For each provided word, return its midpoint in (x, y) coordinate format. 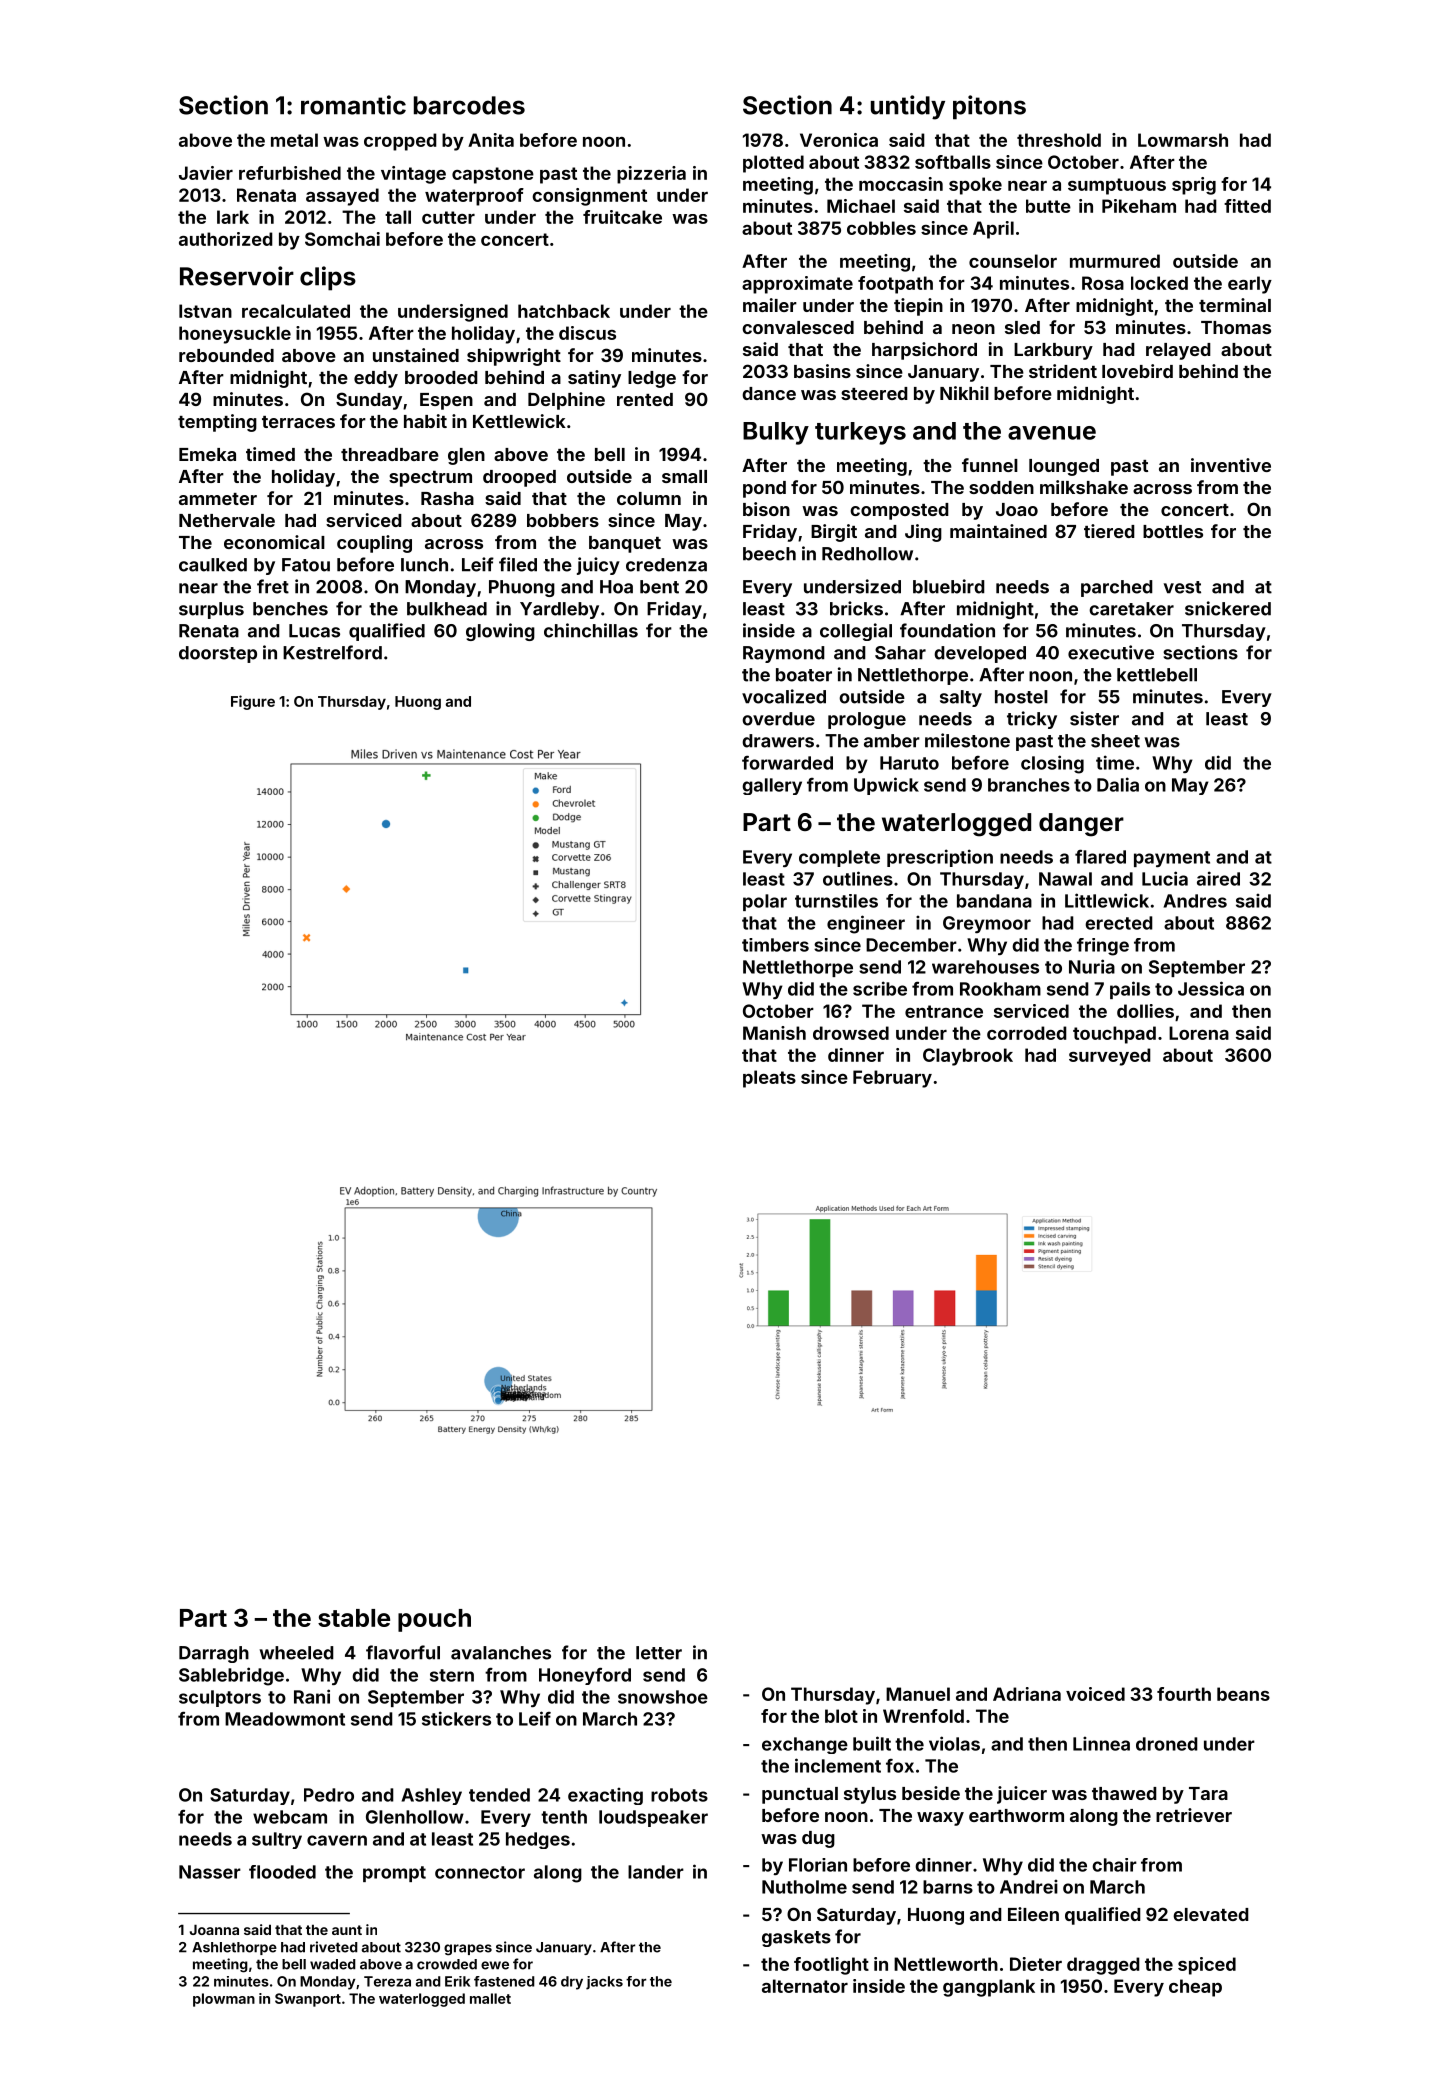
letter (659, 1653)
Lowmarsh (1183, 140)
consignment (589, 197)
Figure (253, 702)
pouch (434, 1620)
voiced (1095, 1694)
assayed (342, 197)
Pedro (329, 1795)
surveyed (1110, 1057)
